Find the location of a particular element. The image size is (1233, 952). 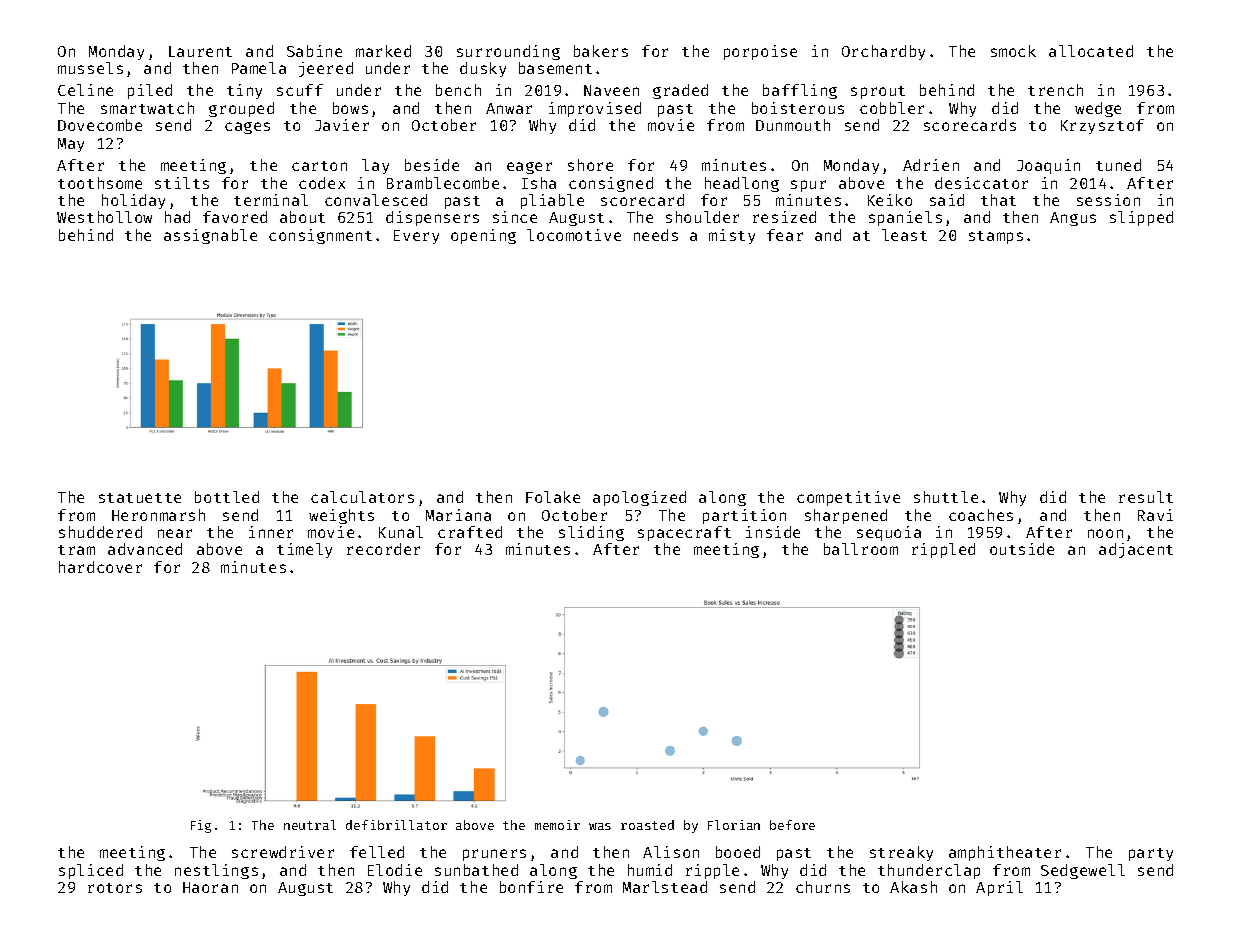

mussels is located at coordinates (90, 68).
